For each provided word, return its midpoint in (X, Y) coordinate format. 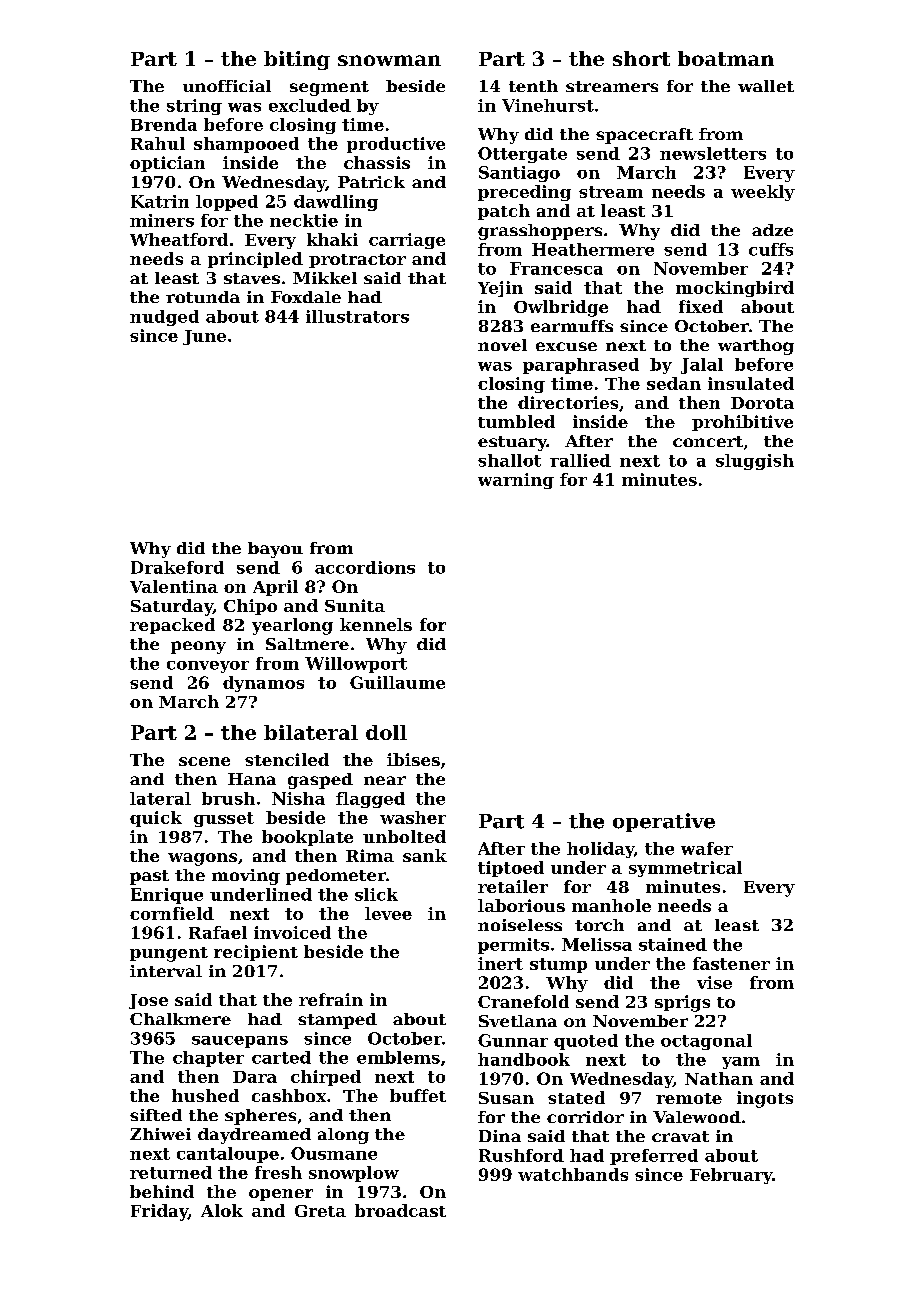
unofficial (227, 86)
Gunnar (513, 1040)
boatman (726, 58)
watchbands (573, 1174)
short (641, 58)
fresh (278, 1172)
